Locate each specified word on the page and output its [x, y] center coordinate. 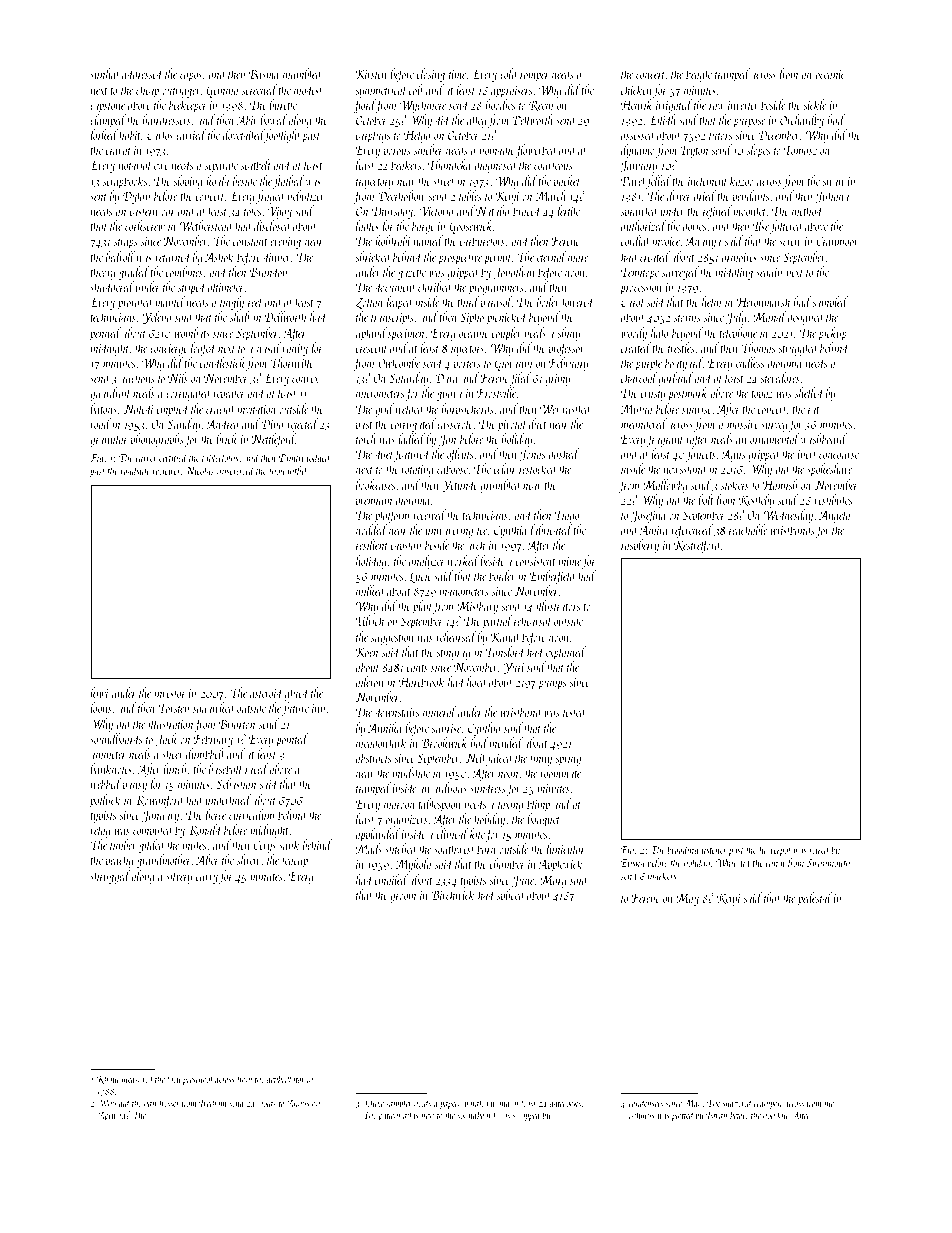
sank [289, 844]
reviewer [167, 472]
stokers [735, 484]
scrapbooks [125, 182]
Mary [553, 881]
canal [776, 862]
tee [482, 531]
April [107, 1116]
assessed [638, 134]
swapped [526, 1116]
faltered [787, 227]
